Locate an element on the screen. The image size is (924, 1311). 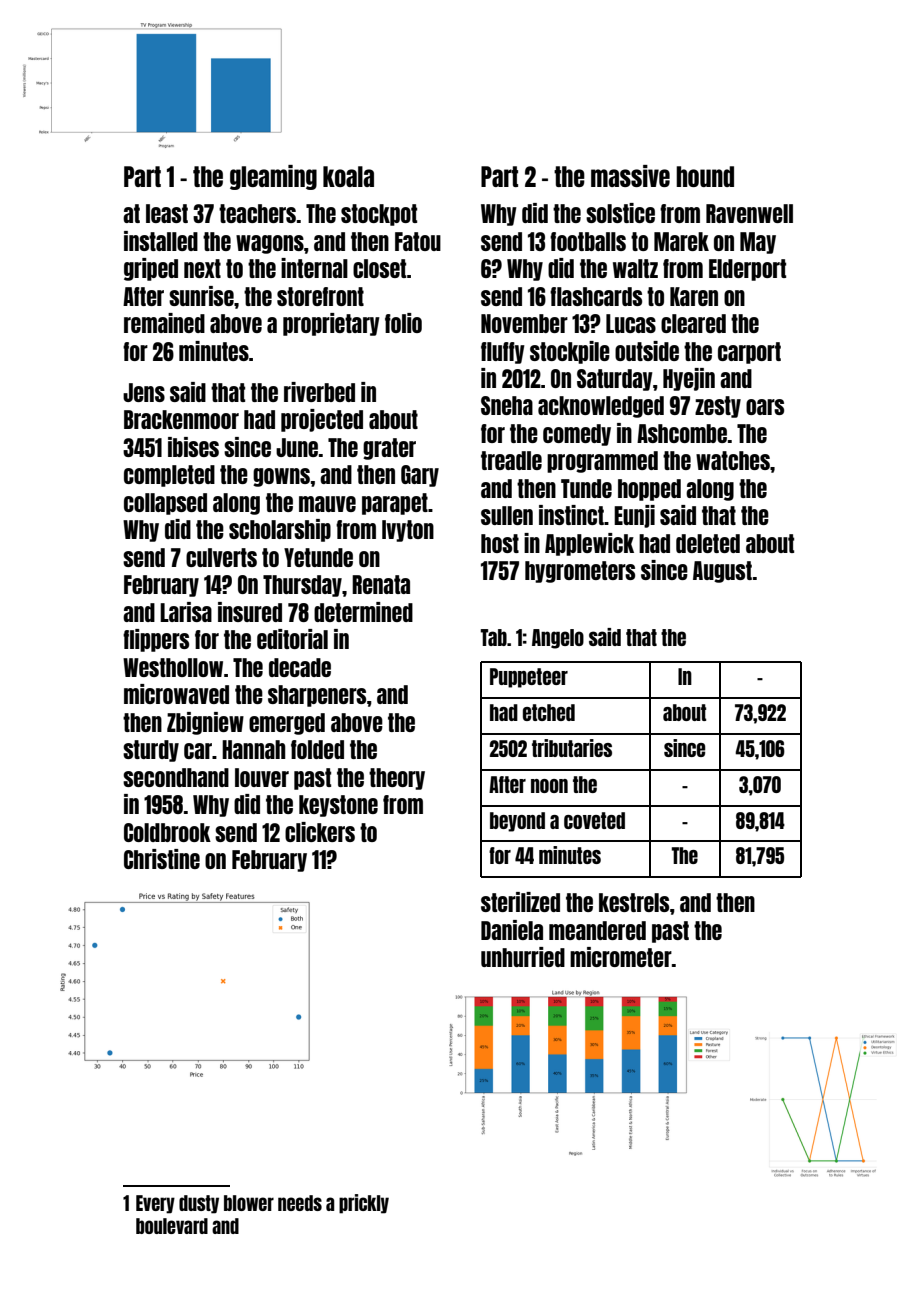
Christine is located at coordinates (162, 859).
